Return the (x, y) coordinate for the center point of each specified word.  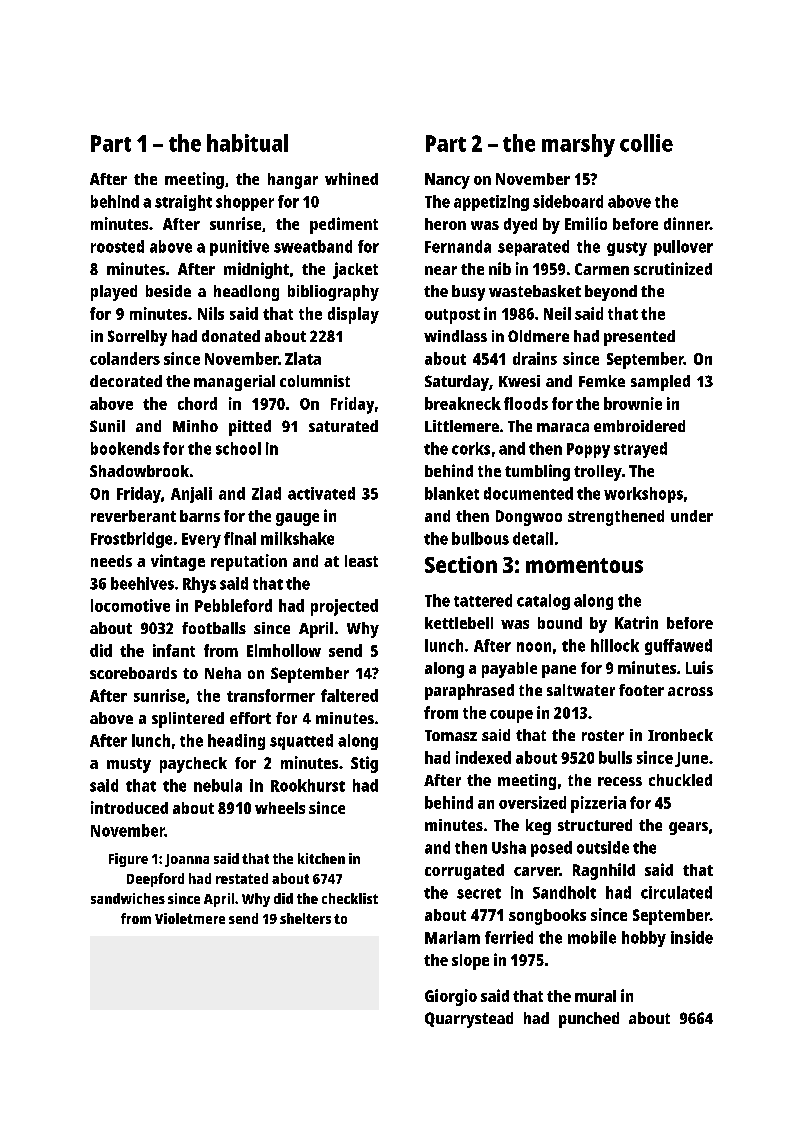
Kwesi (519, 381)
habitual (247, 143)
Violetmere (190, 918)
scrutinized (673, 268)
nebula (218, 785)
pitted (250, 428)
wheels (280, 808)
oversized (532, 802)
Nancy (447, 181)
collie (646, 143)
